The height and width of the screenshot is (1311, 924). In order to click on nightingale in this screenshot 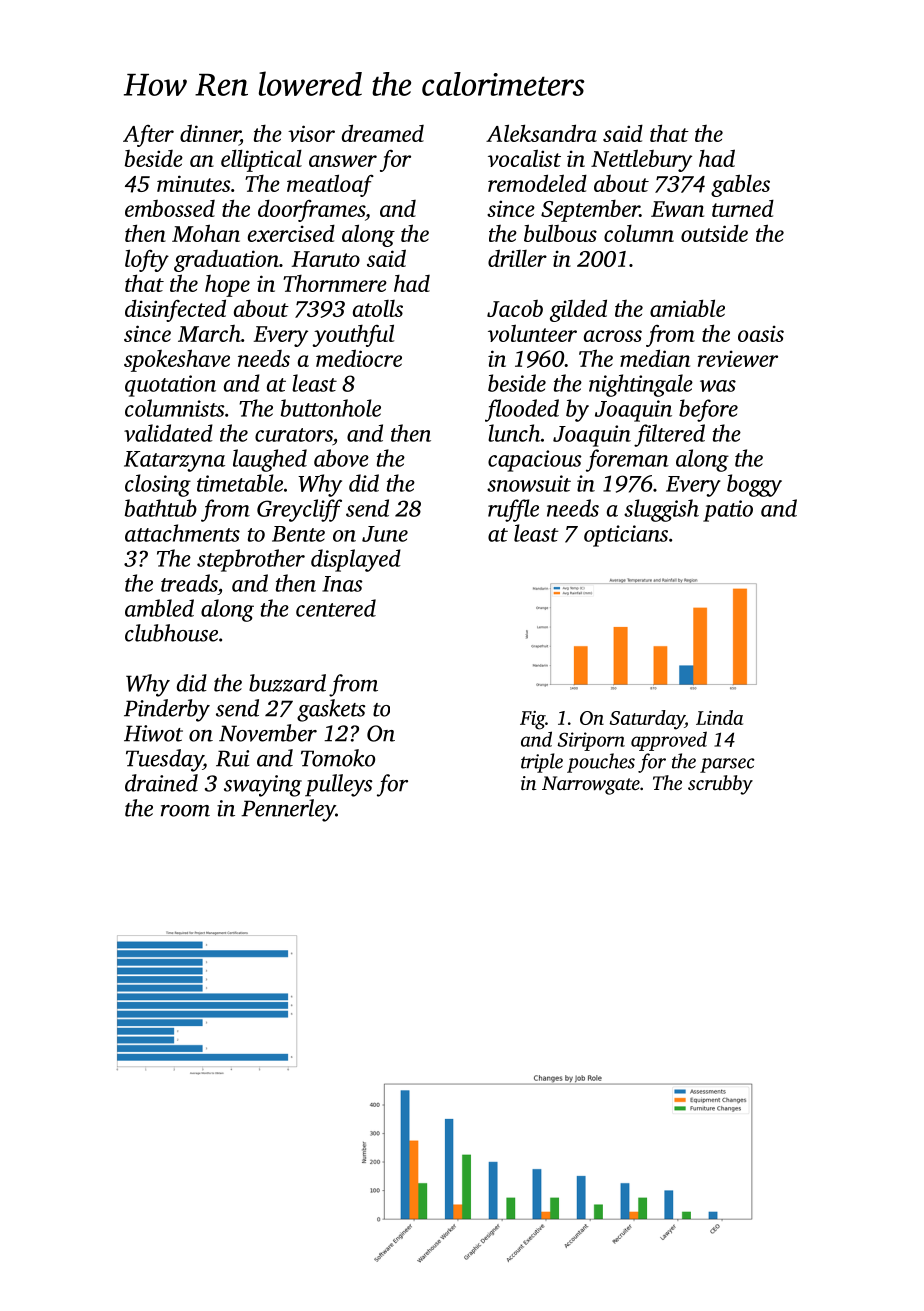, I will do `click(641, 385)`.
